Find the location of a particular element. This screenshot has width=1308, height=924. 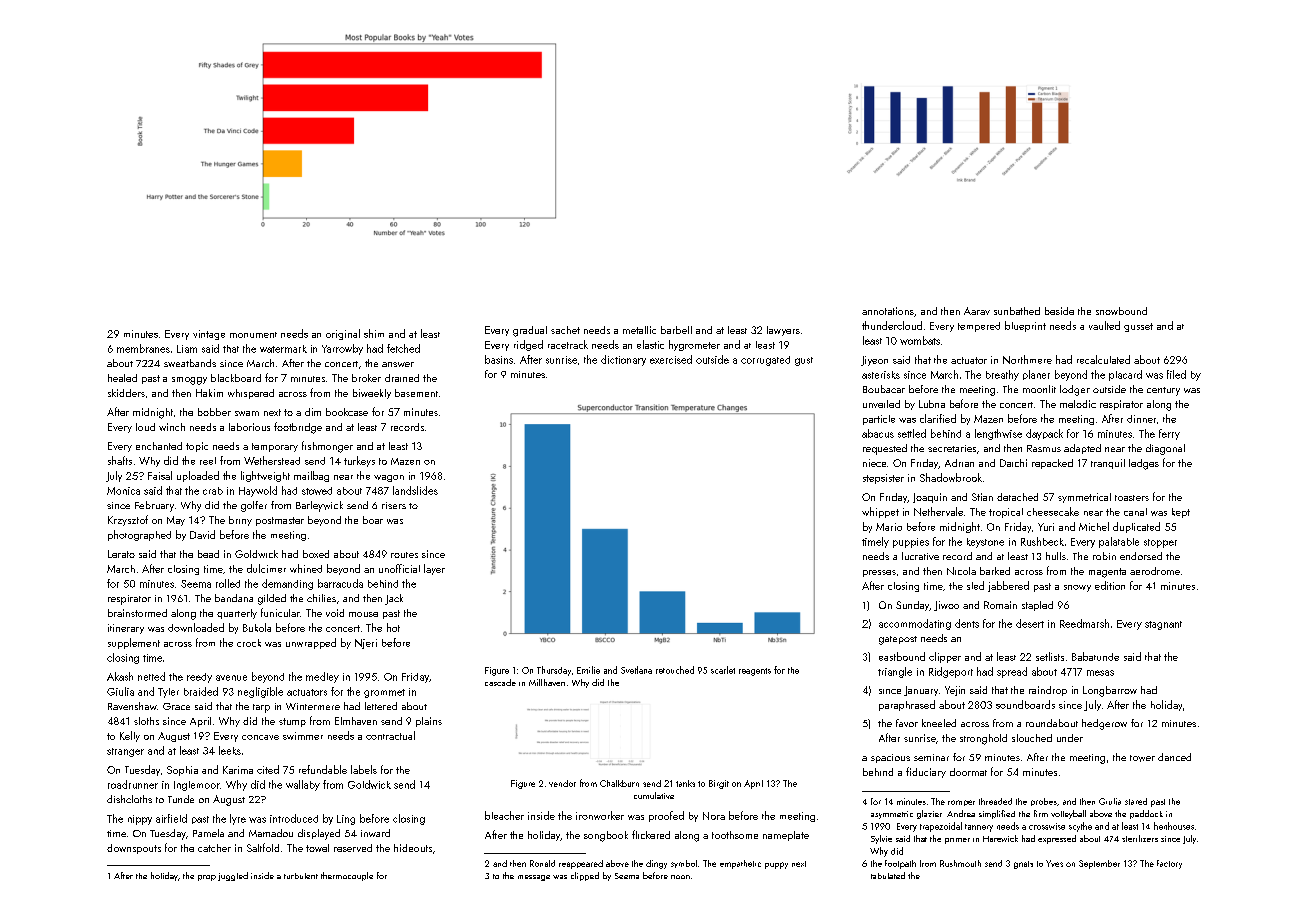

inward is located at coordinates (375, 833).
